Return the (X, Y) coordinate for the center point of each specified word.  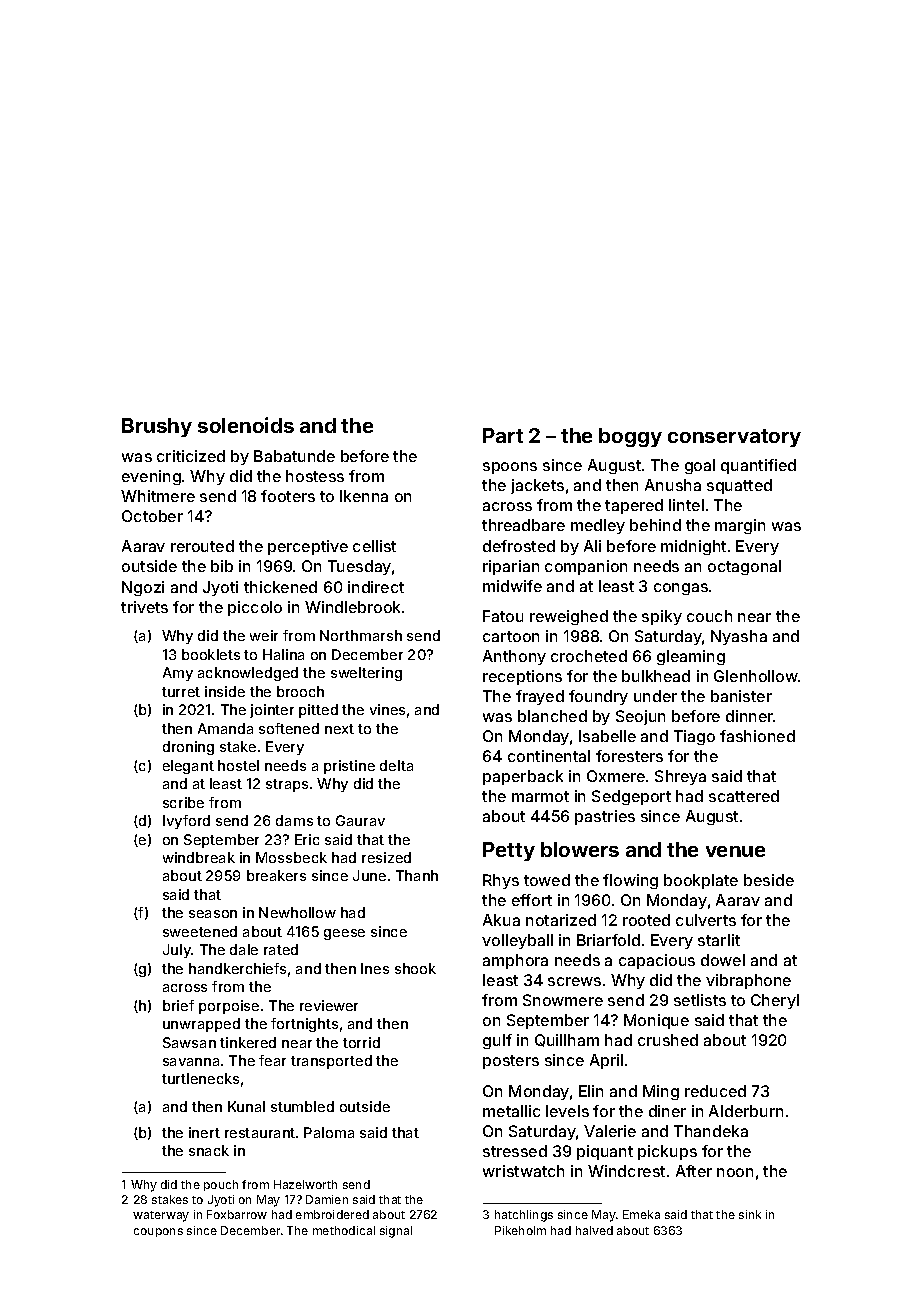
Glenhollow (756, 676)
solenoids (246, 425)
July (177, 951)
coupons (158, 1232)
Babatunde (294, 456)
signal (396, 1232)
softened (289, 728)
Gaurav (360, 820)
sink (750, 1214)
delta (396, 765)
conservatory (734, 438)
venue (735, 851)
